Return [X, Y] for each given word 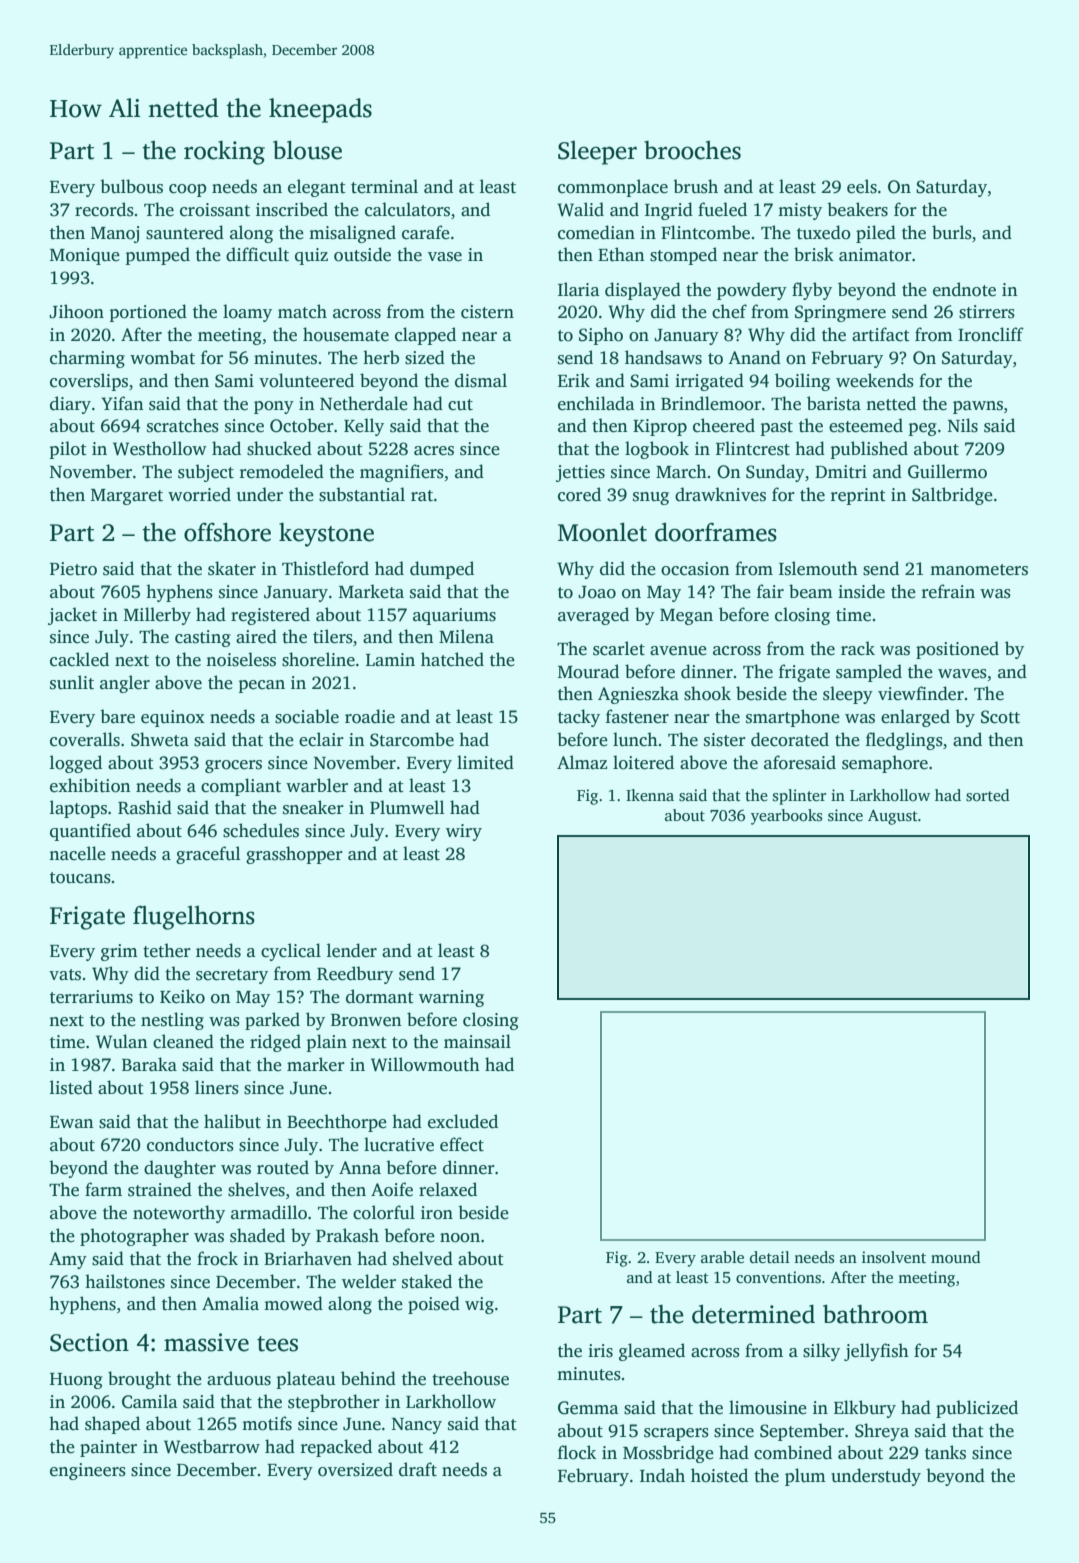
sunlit [72, 682]
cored [579, 494]
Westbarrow [212, 1446]
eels [862, 186]
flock [577, 1452]
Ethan [621, 254]
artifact [881, 334]
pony [274, 407]
